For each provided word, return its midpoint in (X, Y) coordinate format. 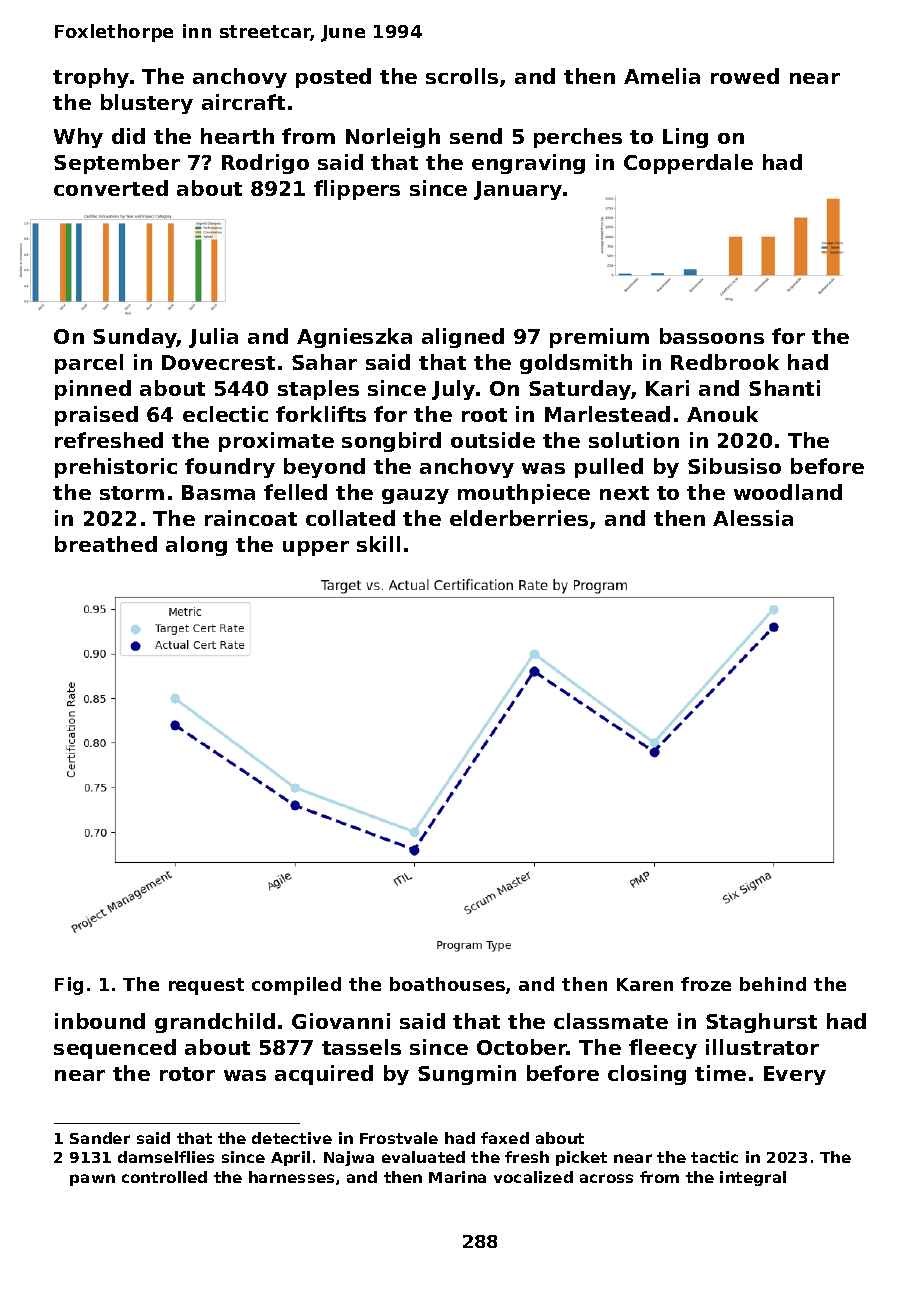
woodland (788, 492)
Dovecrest (218, 362)
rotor (187, 1074)
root (484, 415)
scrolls (462, 76)
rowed (745, 76)
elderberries (519, 518)
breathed (106, 544)
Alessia (753, 518)
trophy (91, 78)
